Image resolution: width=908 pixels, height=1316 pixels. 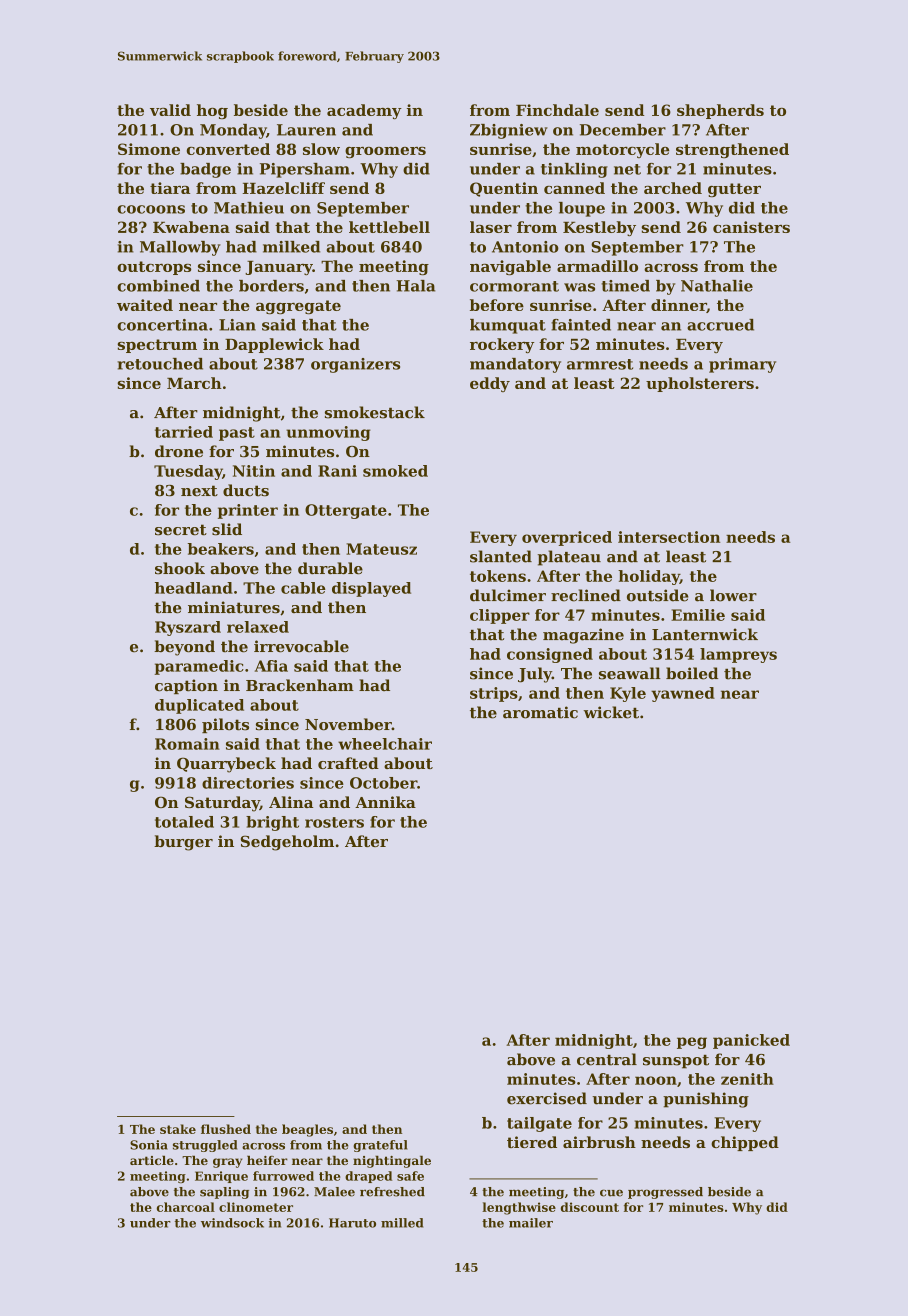 What do you see at coordinates (385, 802) in the screenshot?
I see `Annika` at bounding box center [385, 802].
